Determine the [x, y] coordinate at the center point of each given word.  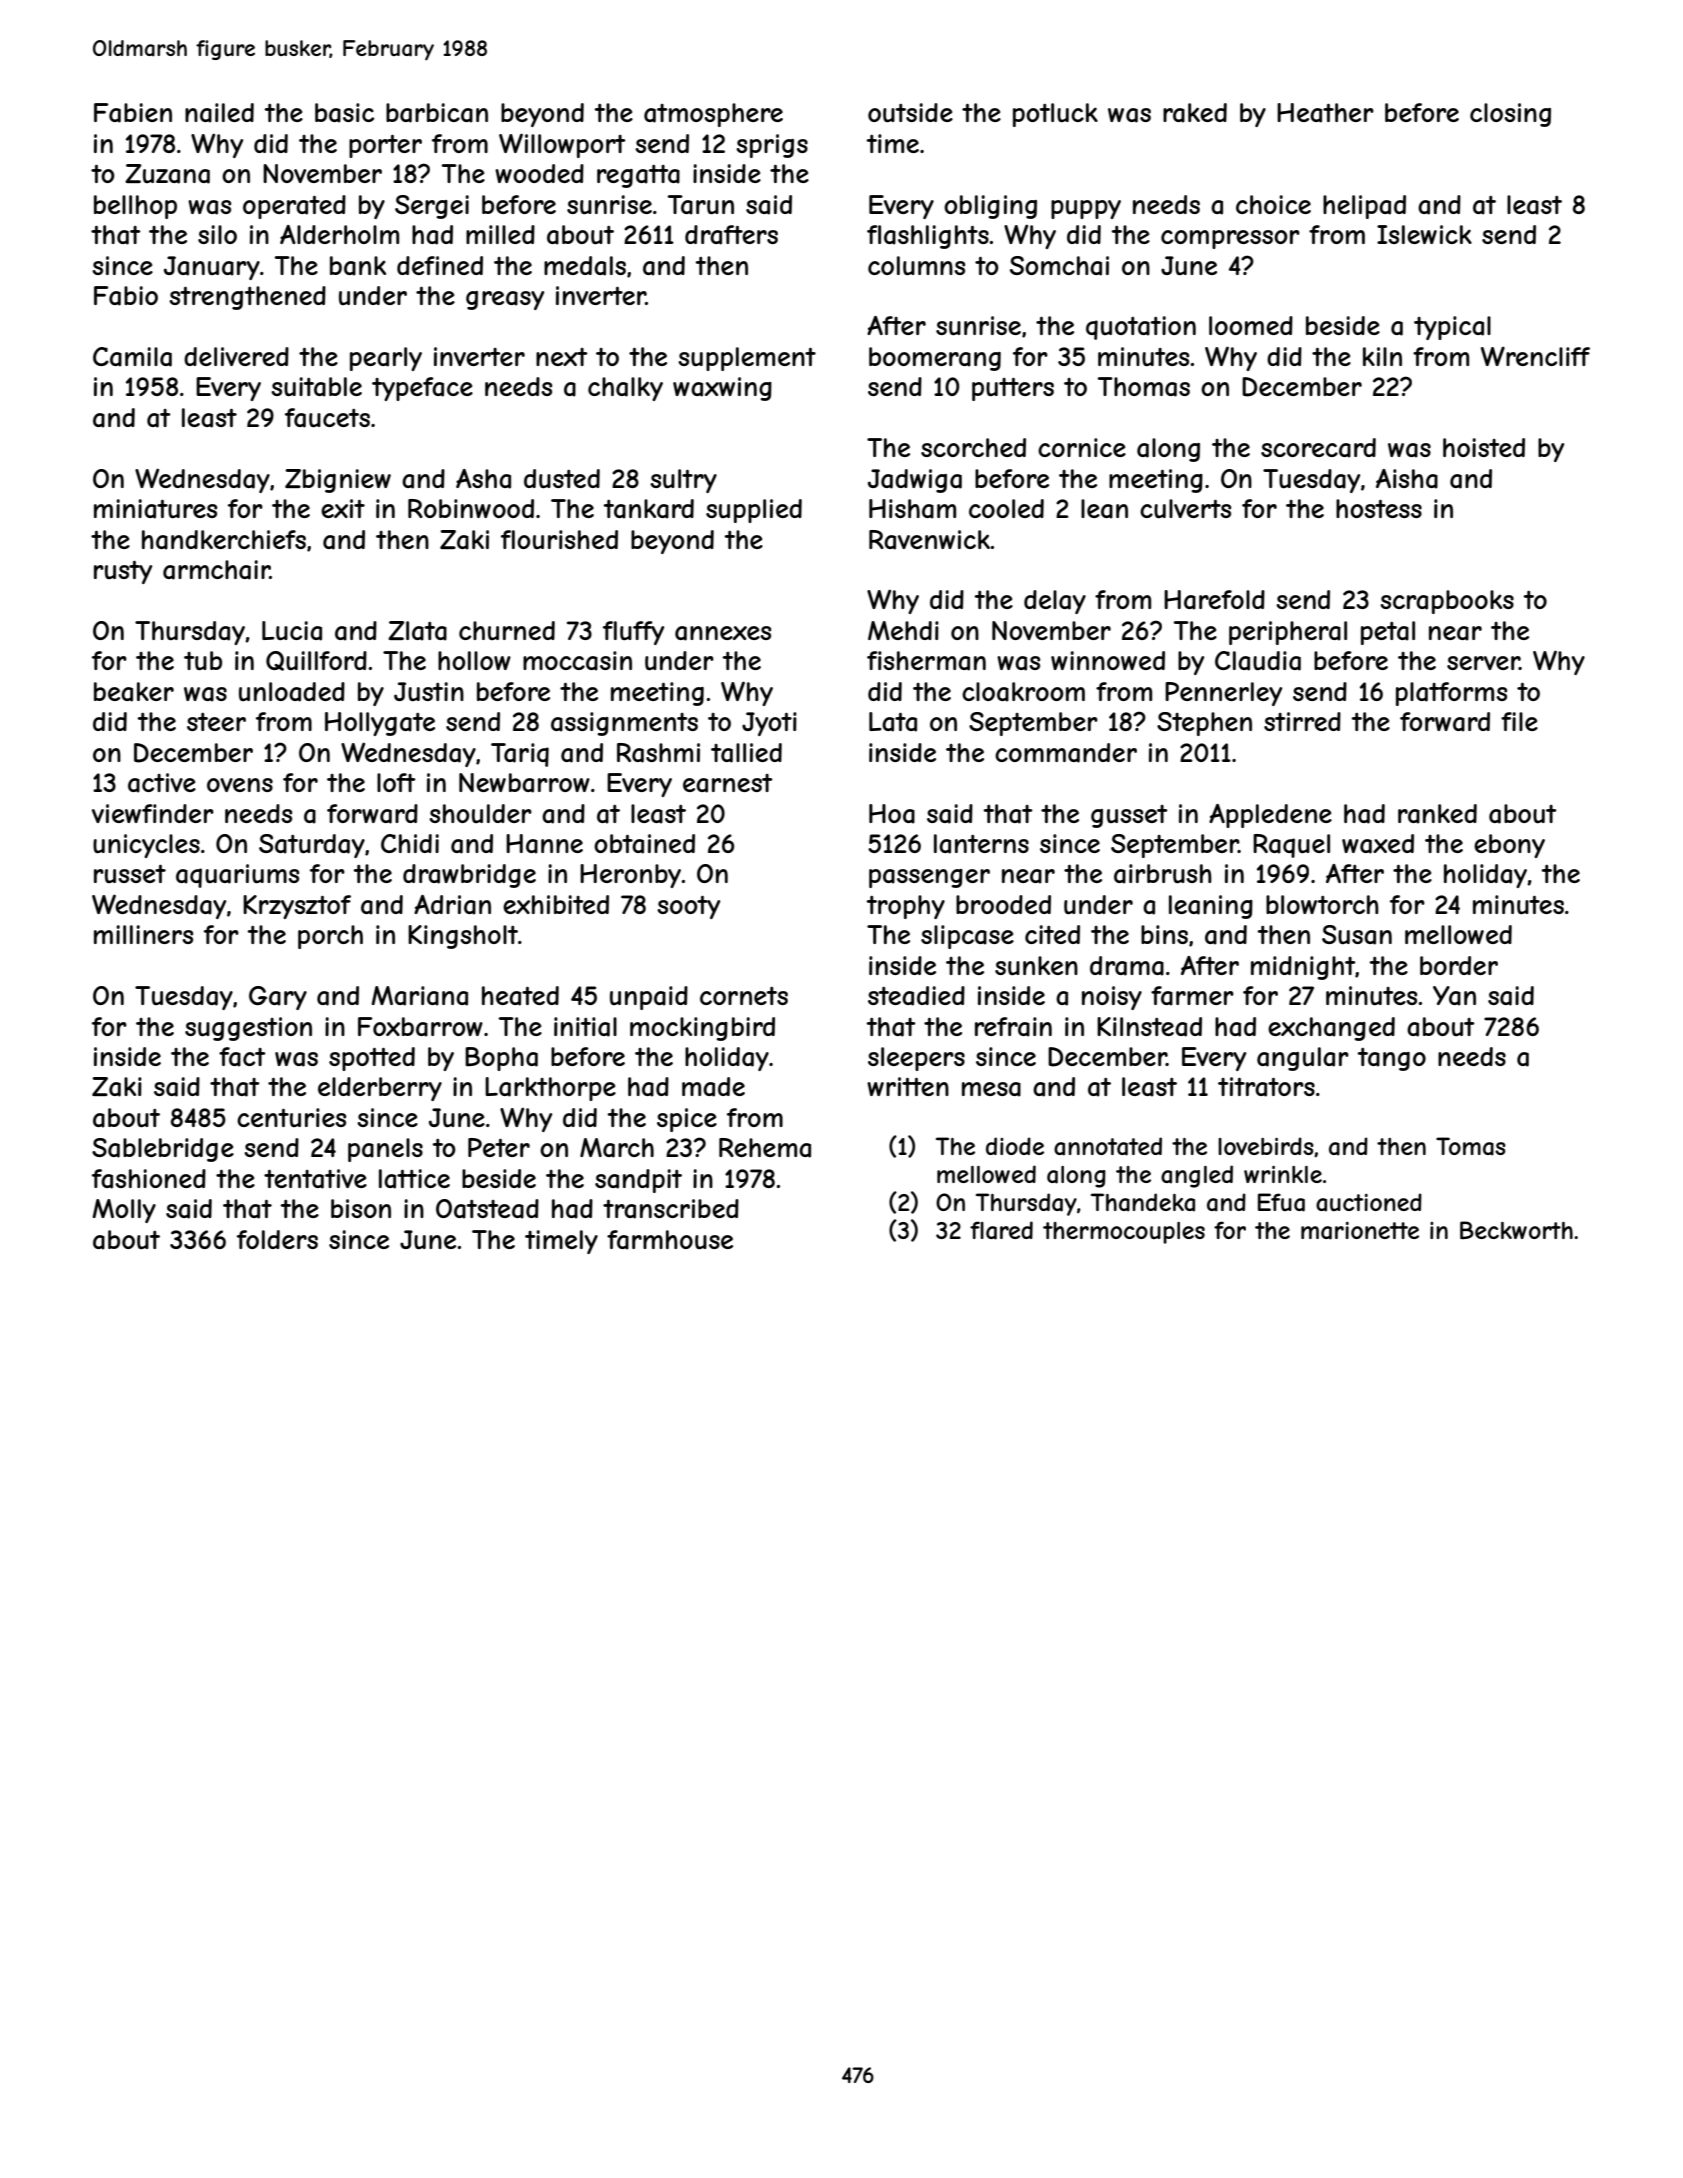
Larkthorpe [550, 1089]
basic [344, 113]
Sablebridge [163, 1150]
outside [910, 113]
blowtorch [1322, 904]
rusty [123, 572]
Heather [1325, 113]
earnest [728, 783]
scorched [973, 447]
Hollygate [380, 724]
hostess [1379, 508]
